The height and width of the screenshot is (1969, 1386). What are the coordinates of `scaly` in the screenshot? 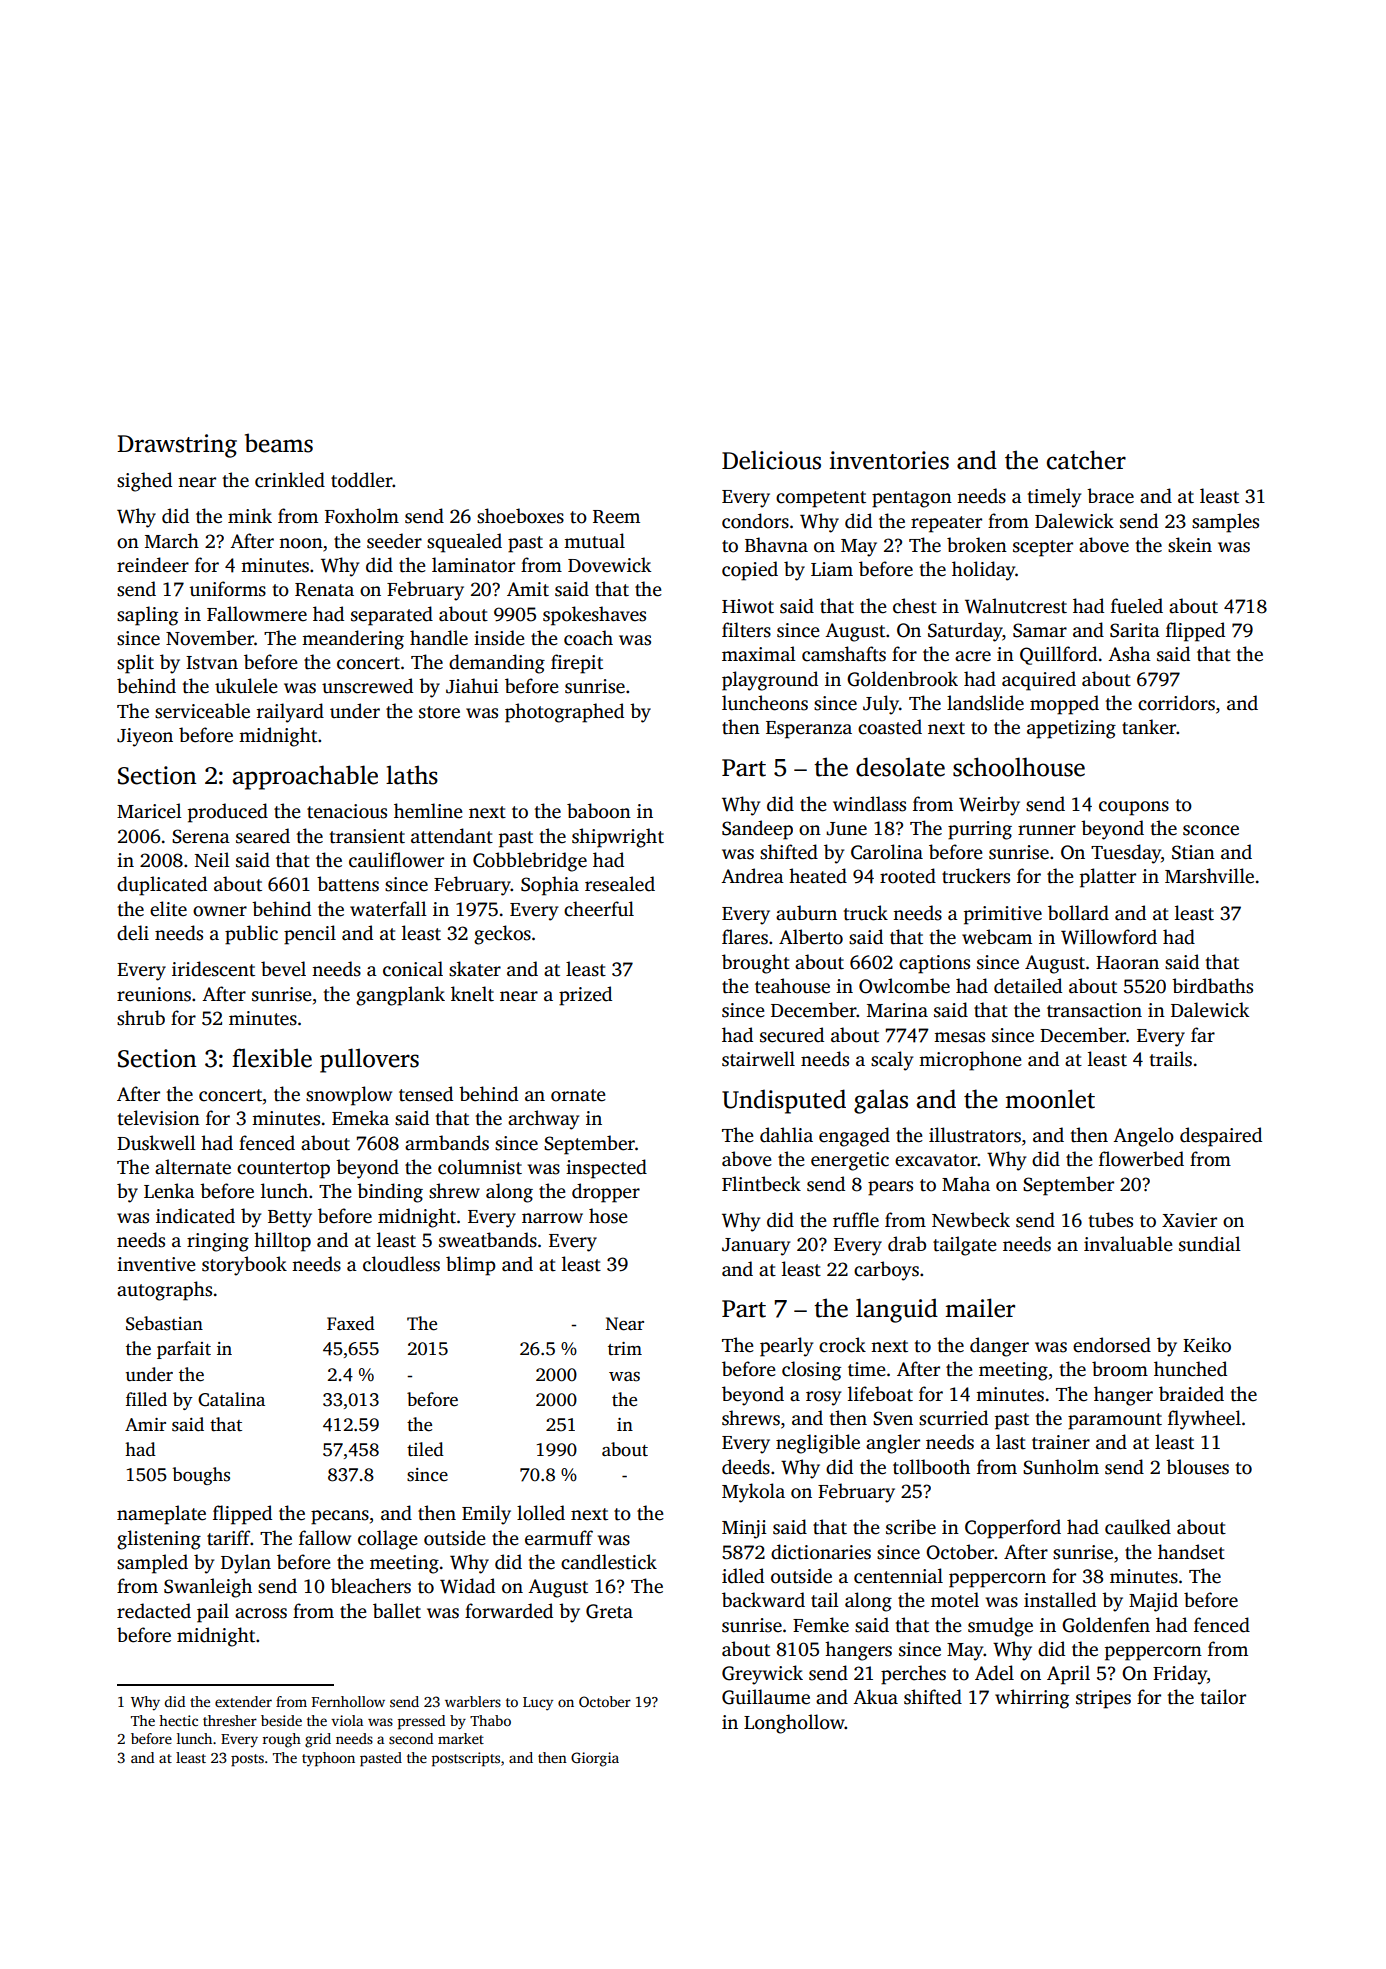 It's located at (892, 1061).
